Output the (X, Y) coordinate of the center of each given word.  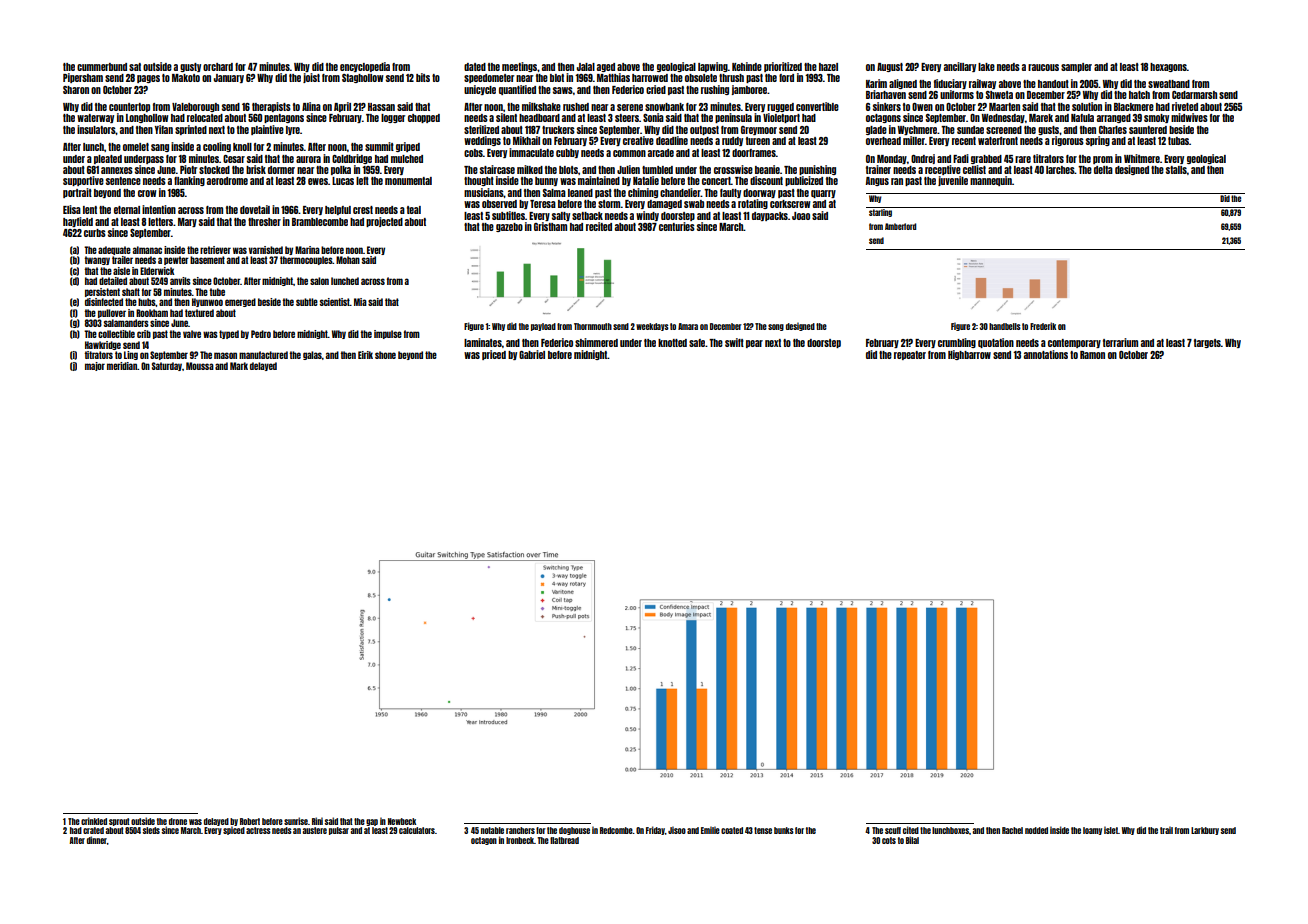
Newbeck (402, 821)
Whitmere (1142, 158)
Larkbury (1205, 831)
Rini (317, 821)
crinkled (94, 821)
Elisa (72, 209)
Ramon (1092, 355)
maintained (599, 180)
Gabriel (532, 354)
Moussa (200, 366)
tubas (1178, 141)
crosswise (733, 169)
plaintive (267, 130)
